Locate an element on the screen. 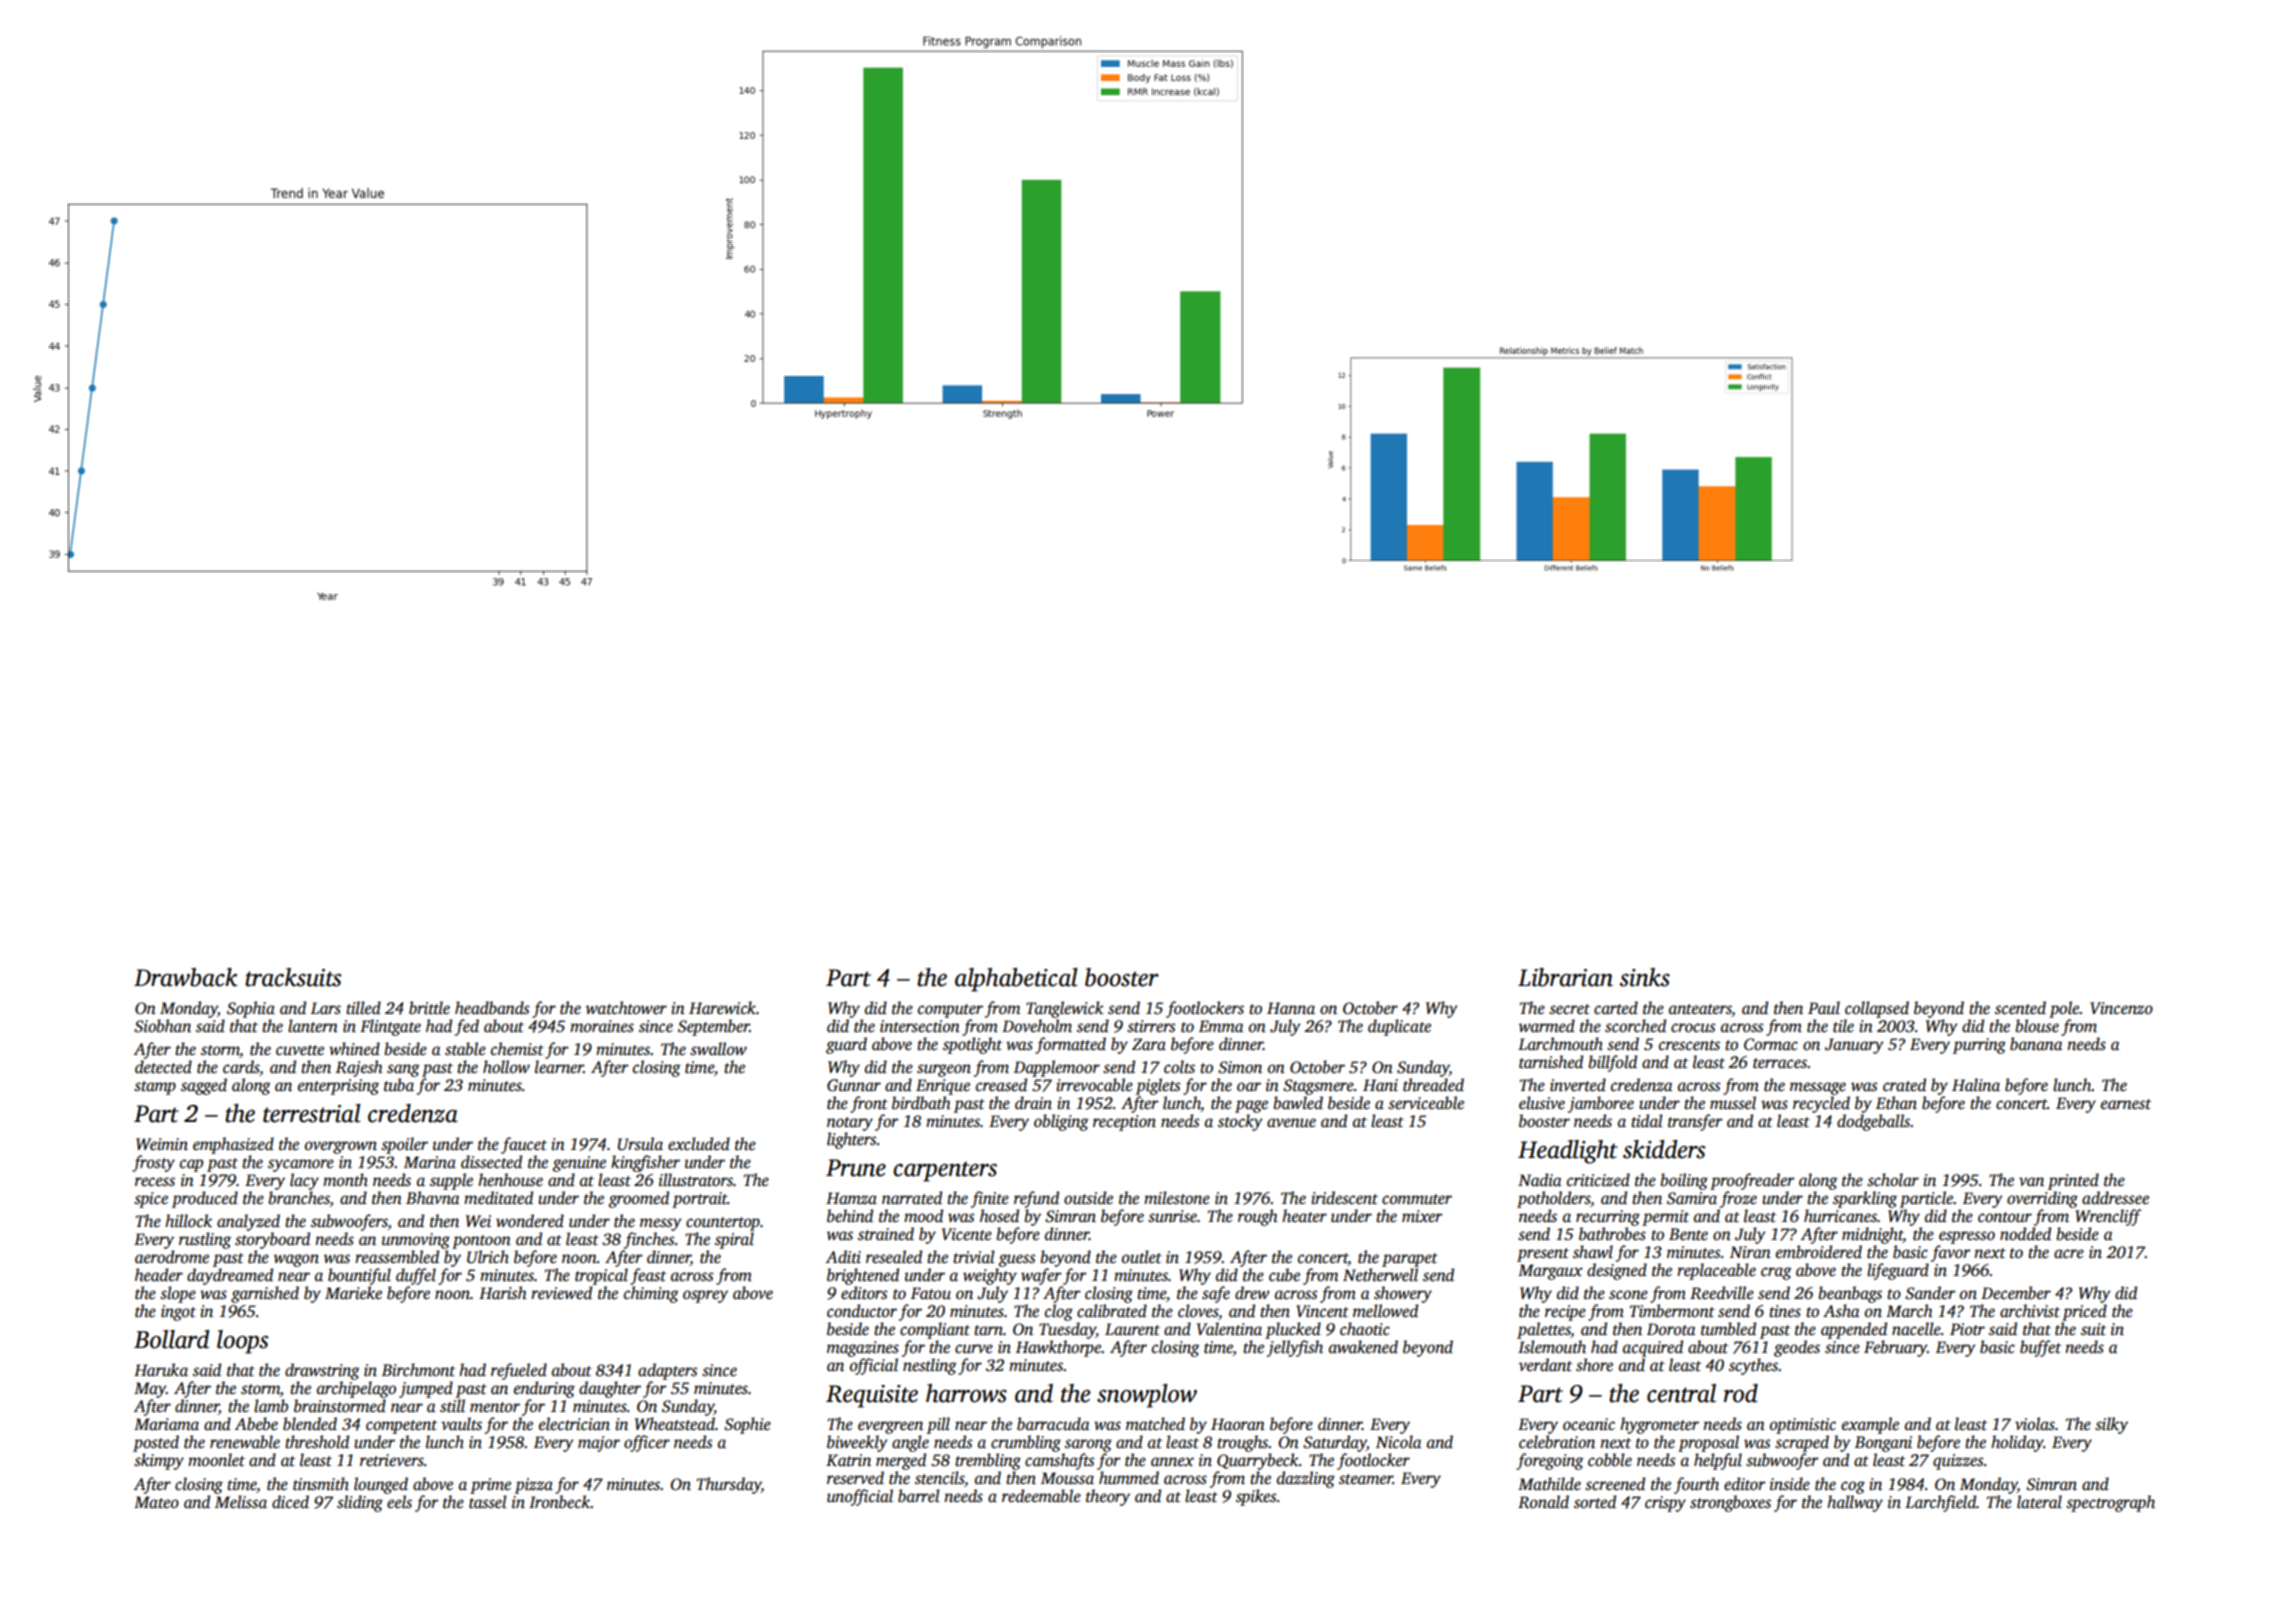  bawled is located at coordinates (1298, 1103).
